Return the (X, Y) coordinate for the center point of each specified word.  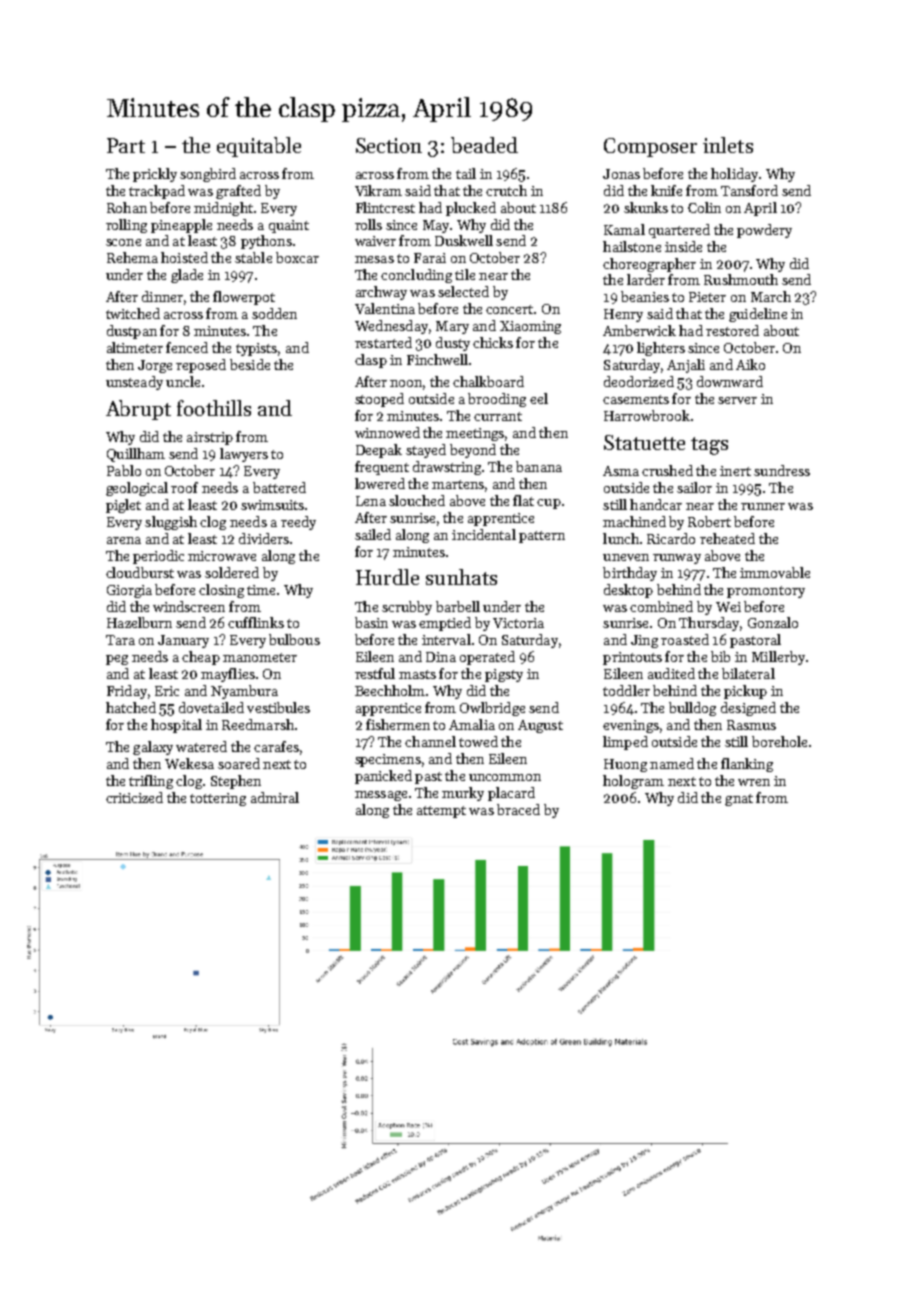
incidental (484, 534)
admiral (275, 797)
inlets (728, 145)
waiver (375, 241)
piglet (123, 506)
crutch (506, 190)
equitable (259, 147)
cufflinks (256, 622)
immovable (775, 572)
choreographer (649, 265)
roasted (685, 639)
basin (371, 622)
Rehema (132, 257)
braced (518, 809)
